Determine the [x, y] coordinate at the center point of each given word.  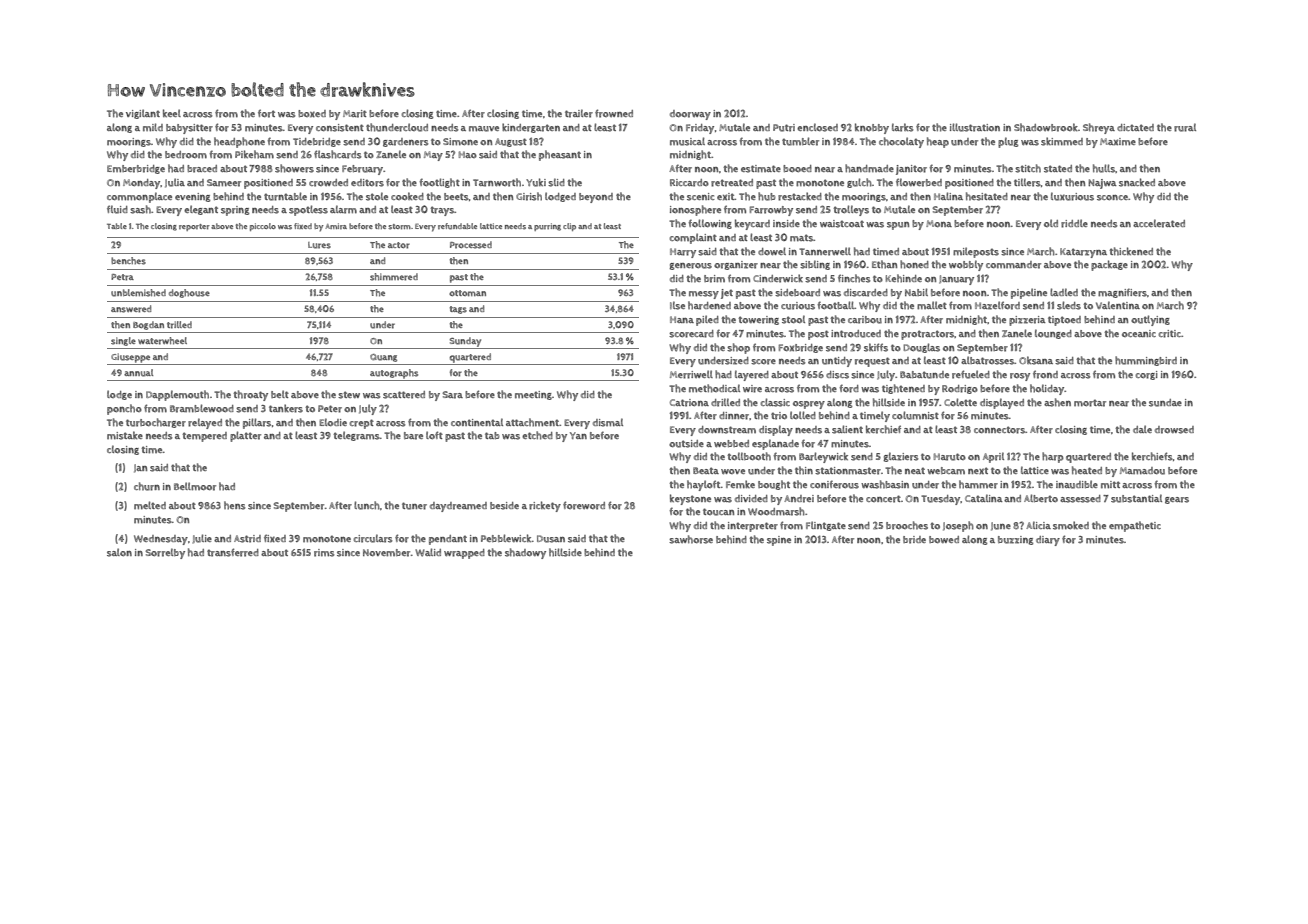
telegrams [356, 436]
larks [902, 127]
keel [172, 113]
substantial [1136, 498]
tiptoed [1064, 321]
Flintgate [826, 526]
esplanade [775, 444]
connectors [999, 430]
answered [131, 309]
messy [704, 295]
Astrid [247, 539]
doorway [690, 115]
